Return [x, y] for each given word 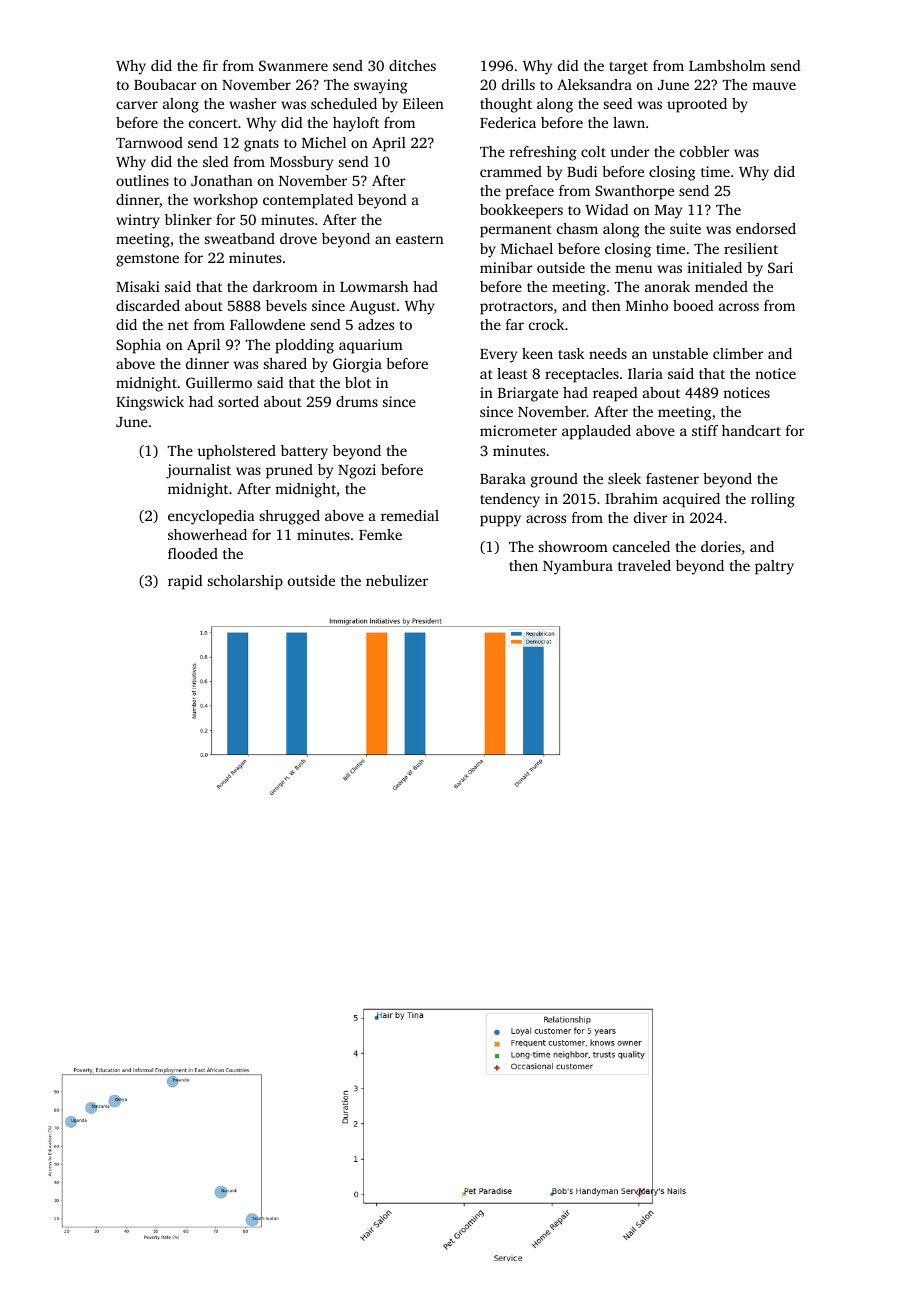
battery [304, 452]
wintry [138, 221]
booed [693, 305]
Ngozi [357, 471]
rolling [773, 500]
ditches [412, 65]
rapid [185, 582]
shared [285, 363]
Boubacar [165, 84]
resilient [751, 248]
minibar [506, 267]
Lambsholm [727, 65]
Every [498, 356]
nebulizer [397, 580]
